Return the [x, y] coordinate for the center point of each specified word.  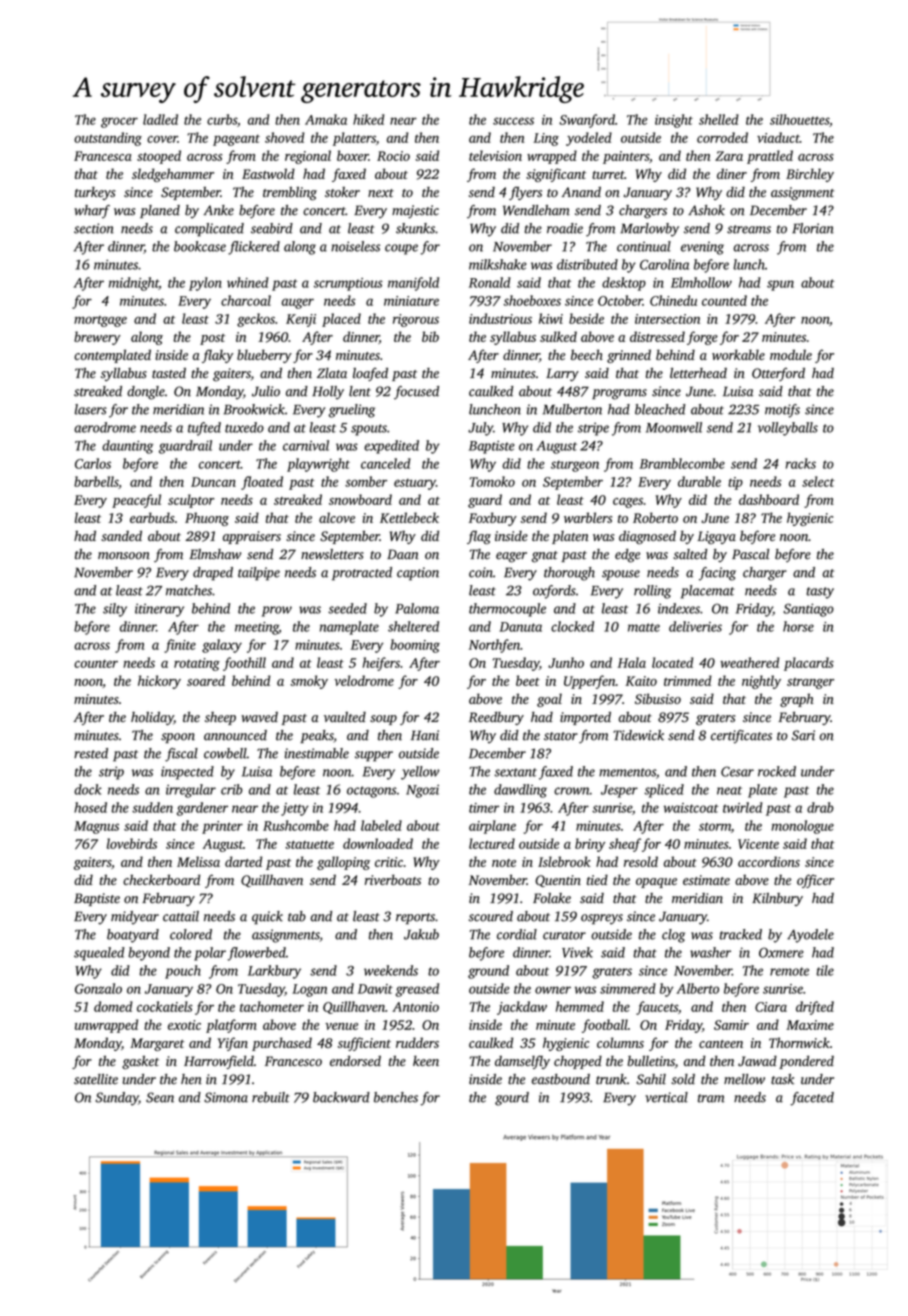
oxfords [554, 592]
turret [608, 175]
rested [91, 753]
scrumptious [348, 284]
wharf [92, 211]
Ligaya [716, 537]
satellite [96, 1079]
